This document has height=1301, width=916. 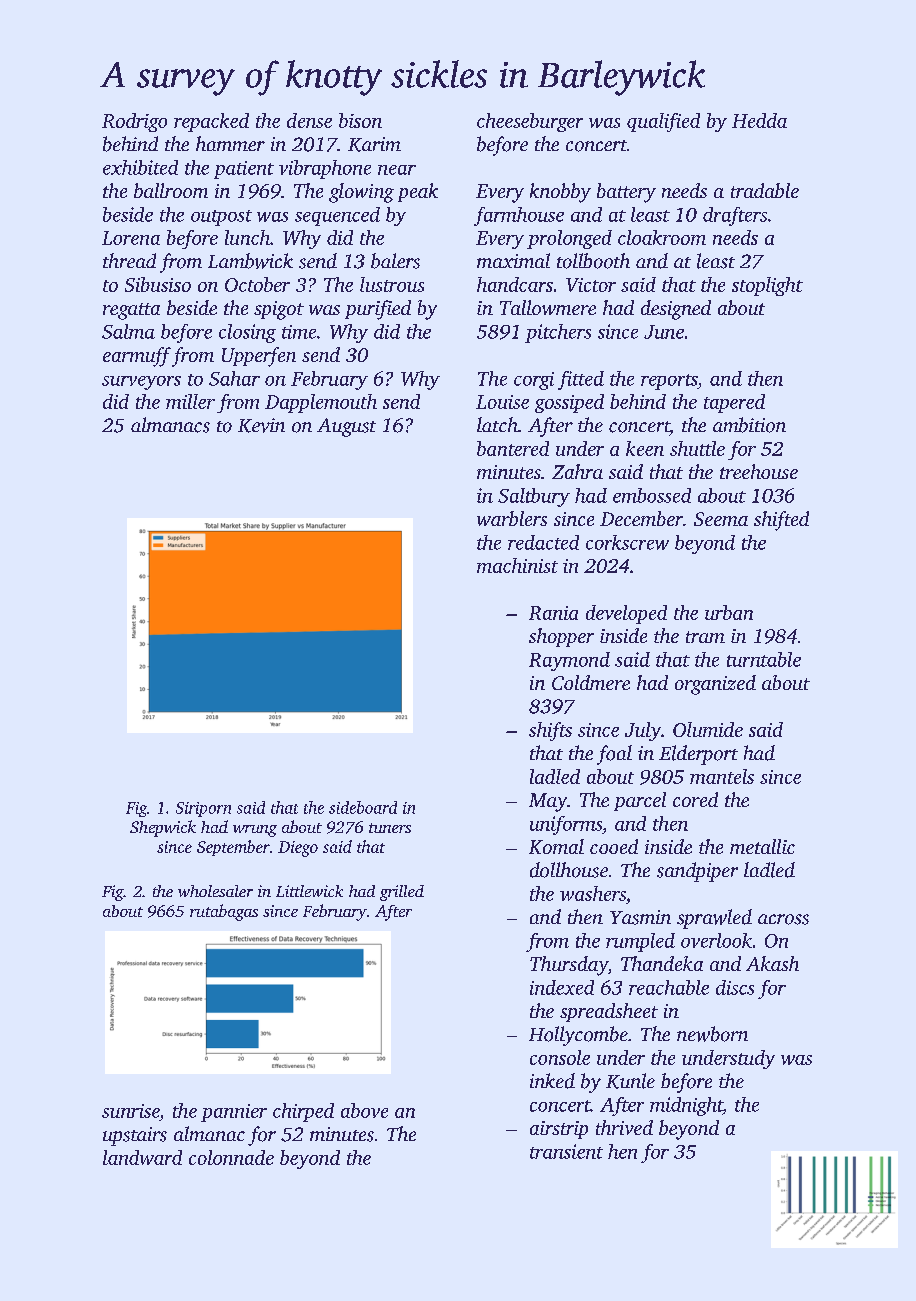 I want to click on above, so click(x=364, y=1110).
